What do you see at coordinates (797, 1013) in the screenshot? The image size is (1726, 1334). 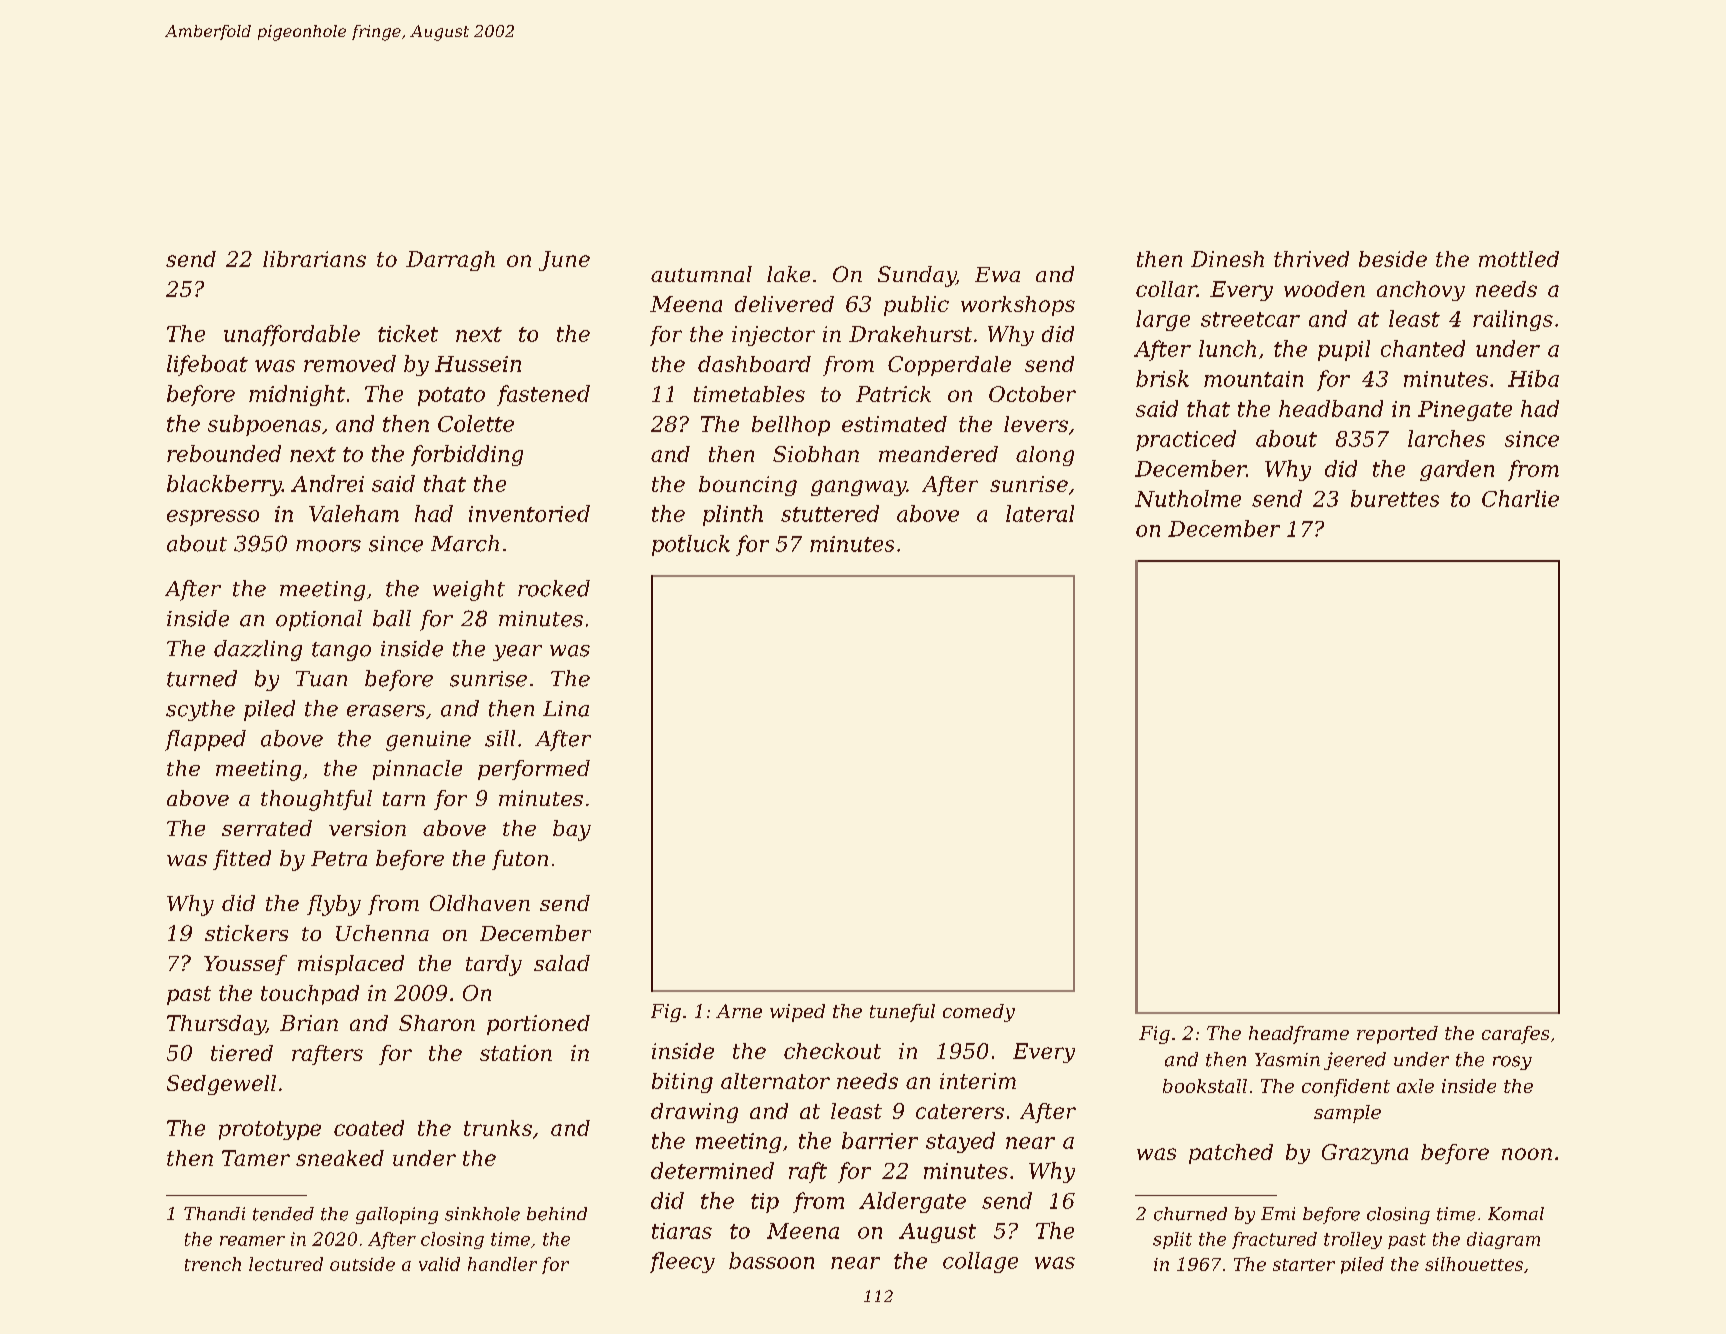 I see `wiped` at bounding box center [797, 1013].
